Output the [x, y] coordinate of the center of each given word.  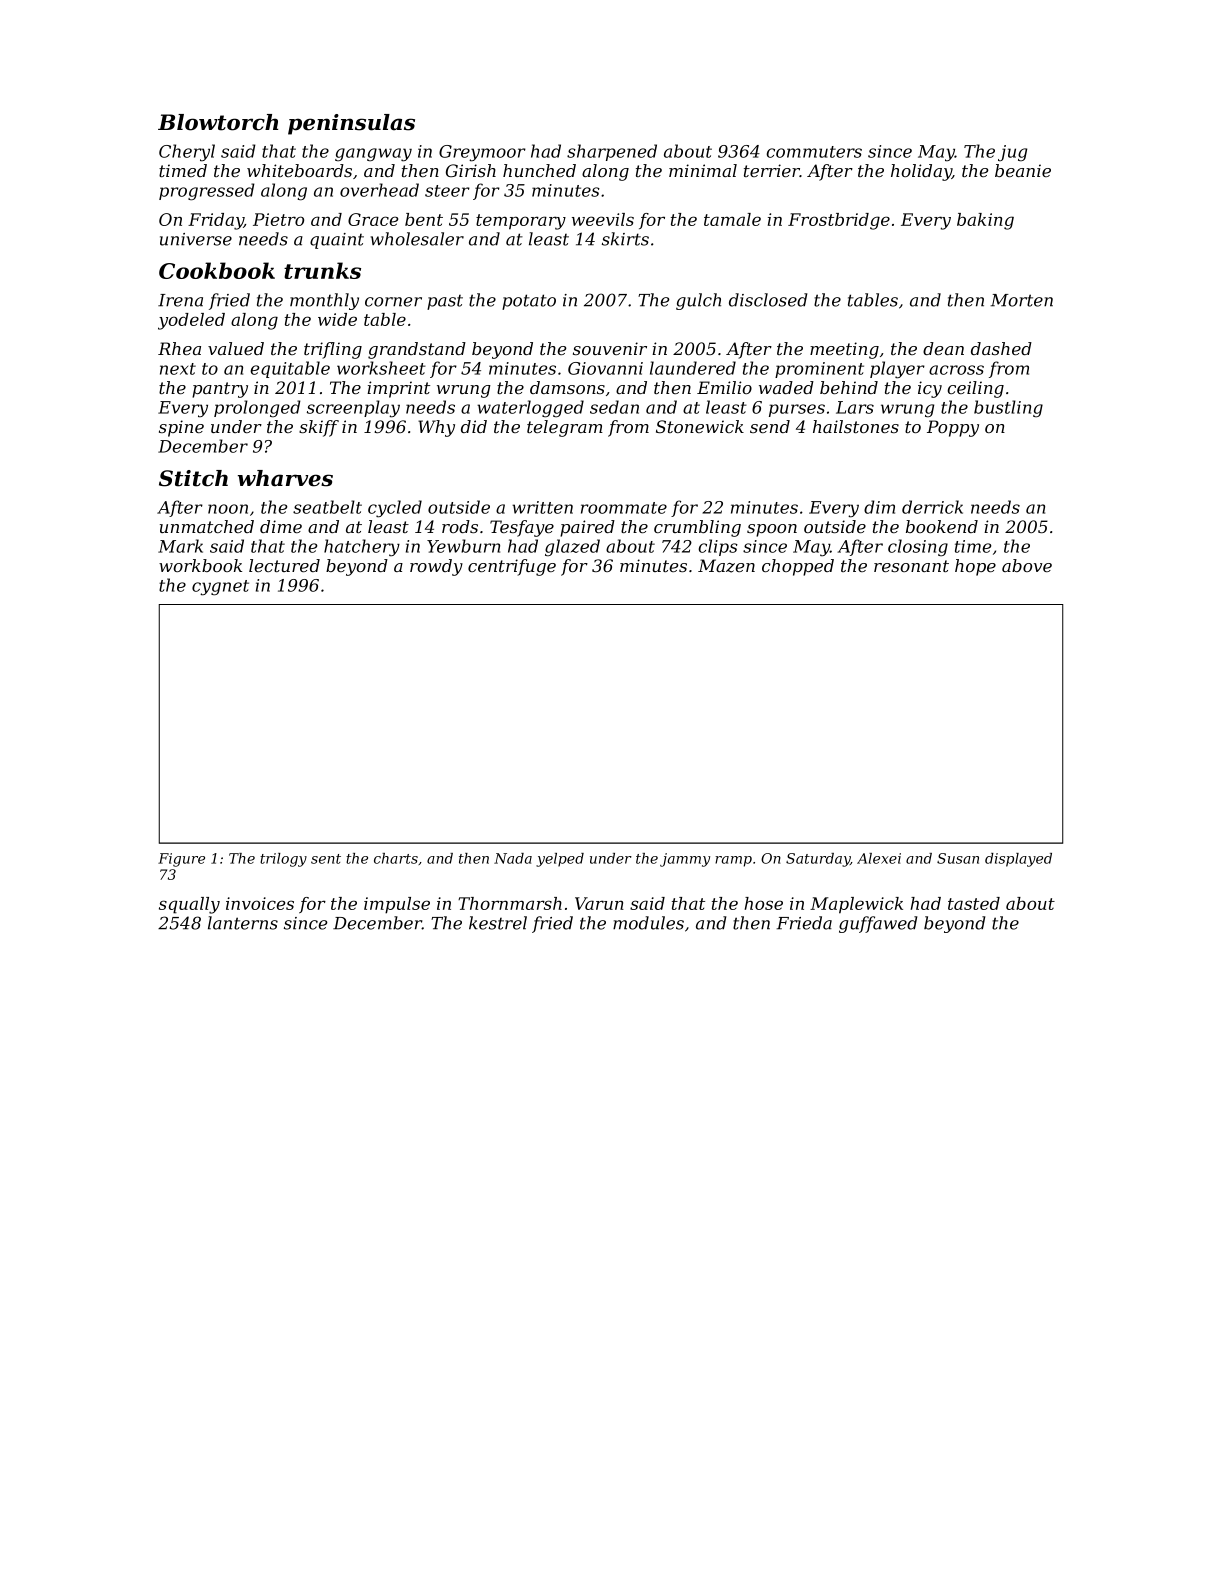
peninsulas [351, 124]
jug [1012, 153]
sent [326, 859]
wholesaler [417, 239]
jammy [685, 860]
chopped [798, 567]
